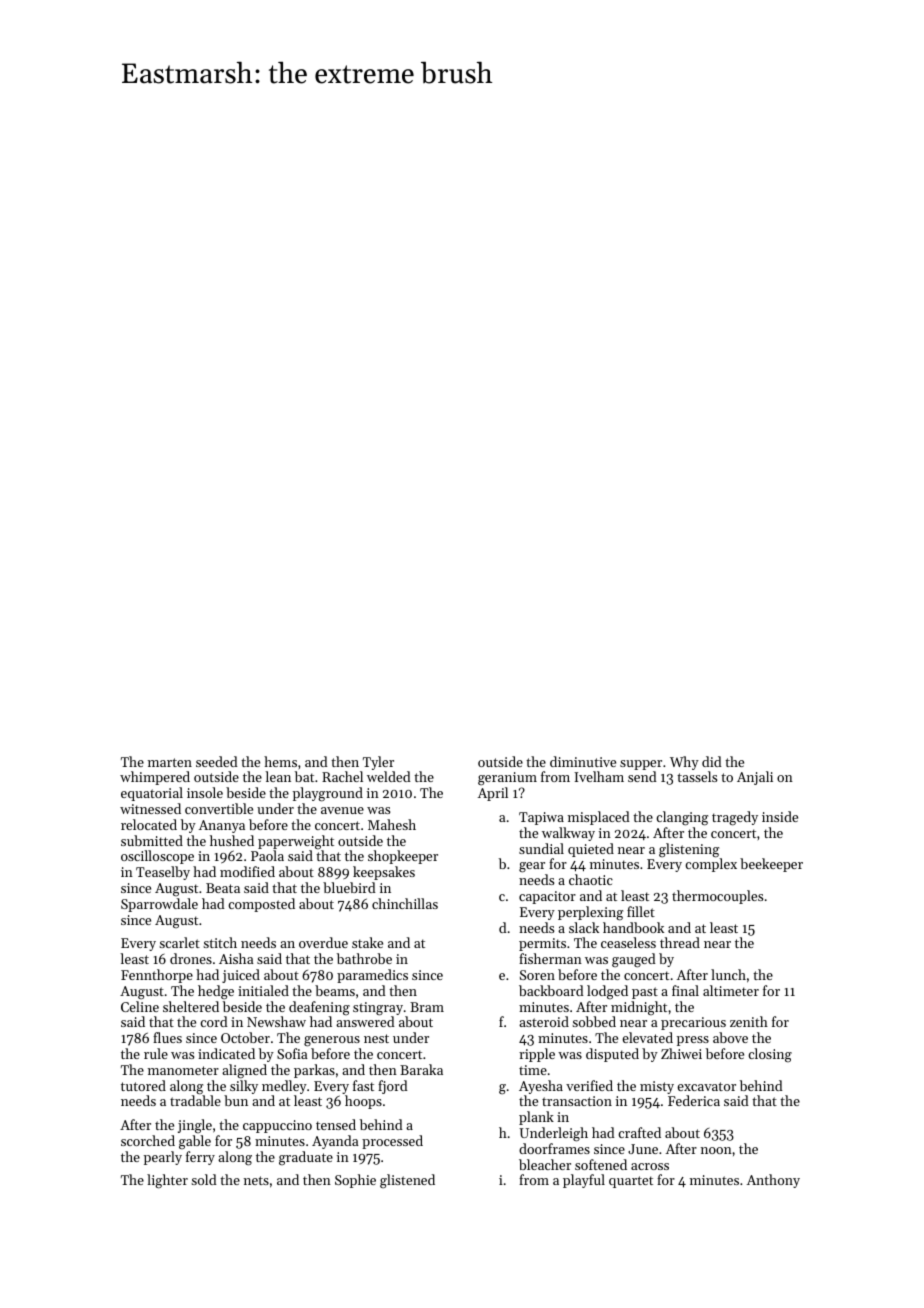 This screenshot has width=924, height=1308. What do you see at coordinates (170, 762) in the screenshot?
I see `marten` at bounding box center [170, 762].
